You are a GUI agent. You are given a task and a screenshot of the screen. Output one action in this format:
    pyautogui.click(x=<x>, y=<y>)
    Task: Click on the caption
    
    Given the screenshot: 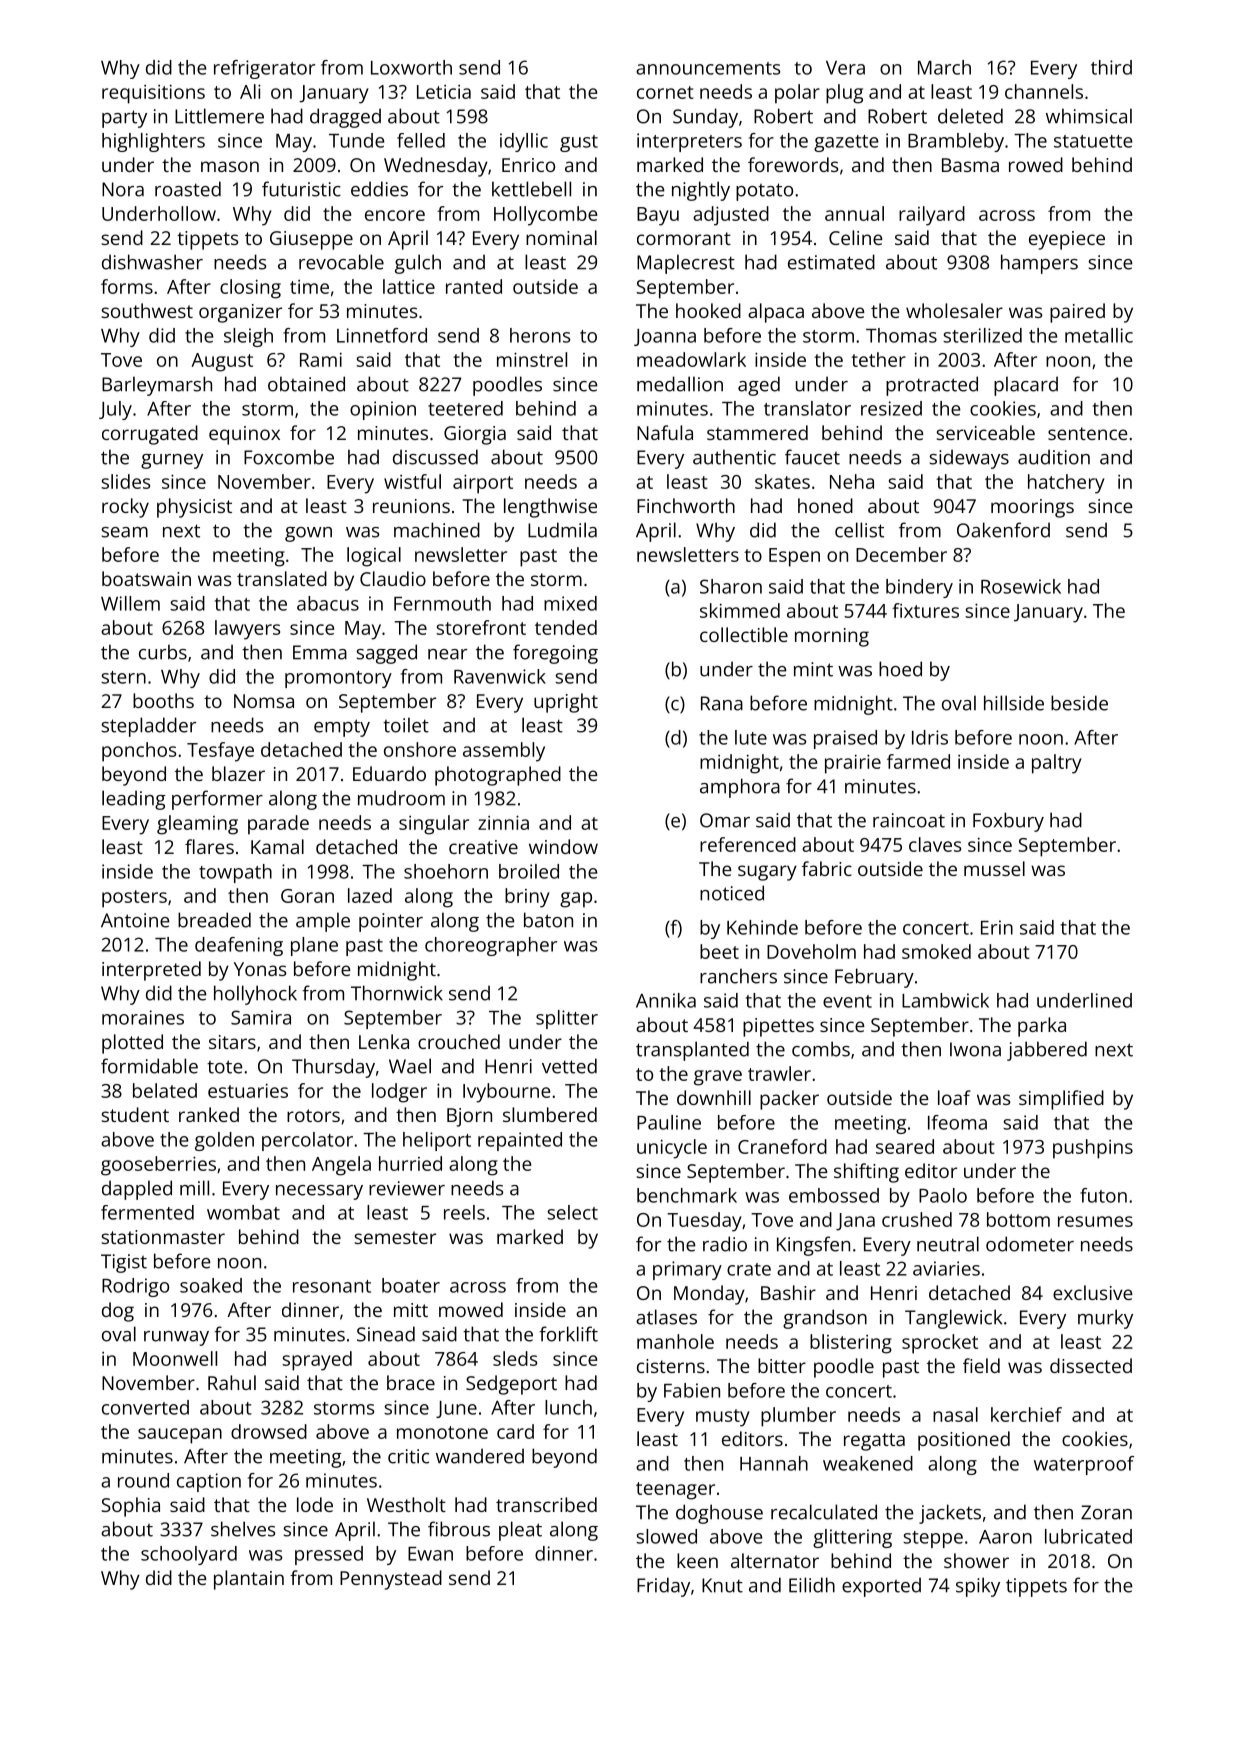 What is the action you would take?
    pyautogui.click(x=209, y=1482)
